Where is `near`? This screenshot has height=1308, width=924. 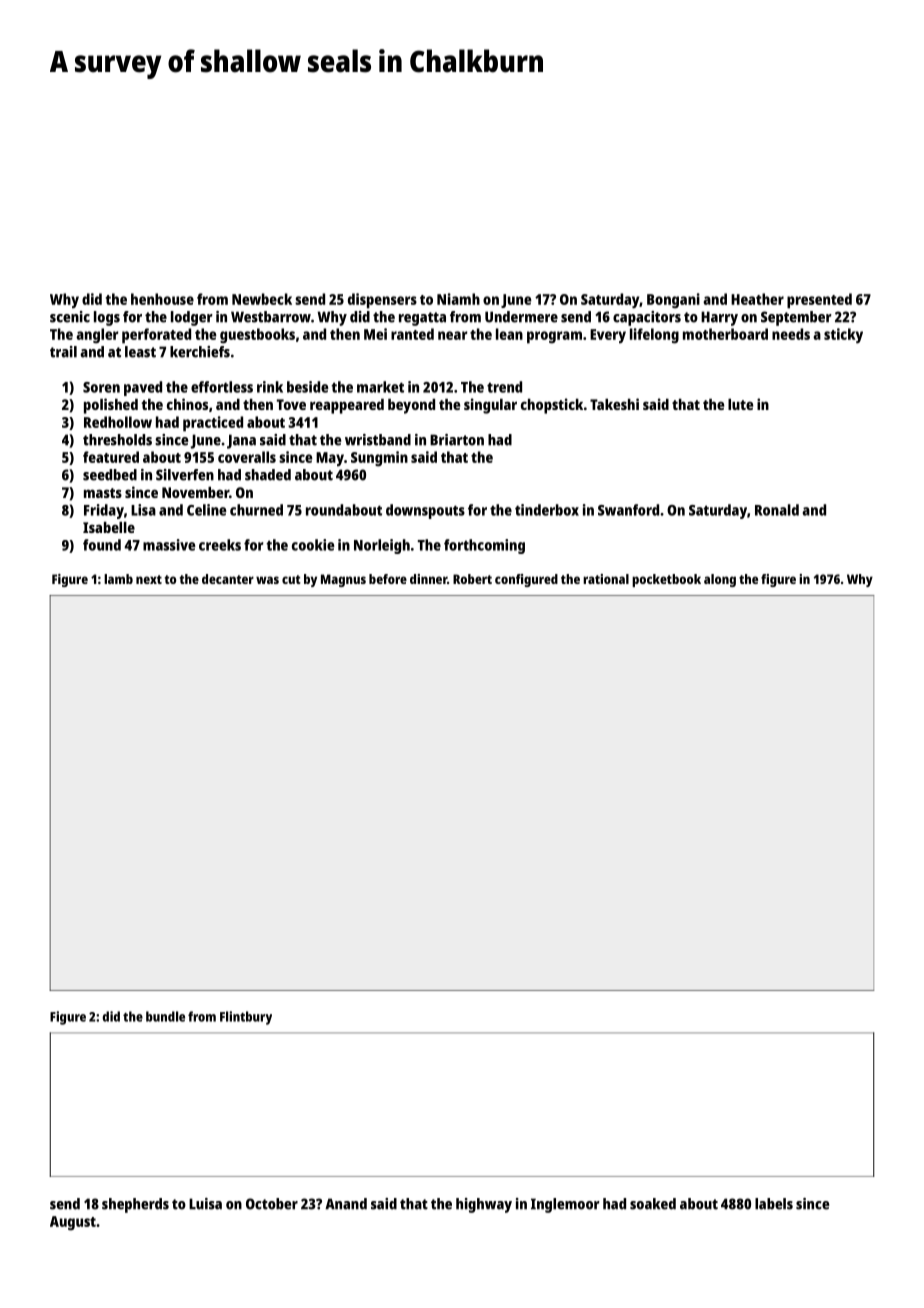 near is located at coordinates (452, 335).
